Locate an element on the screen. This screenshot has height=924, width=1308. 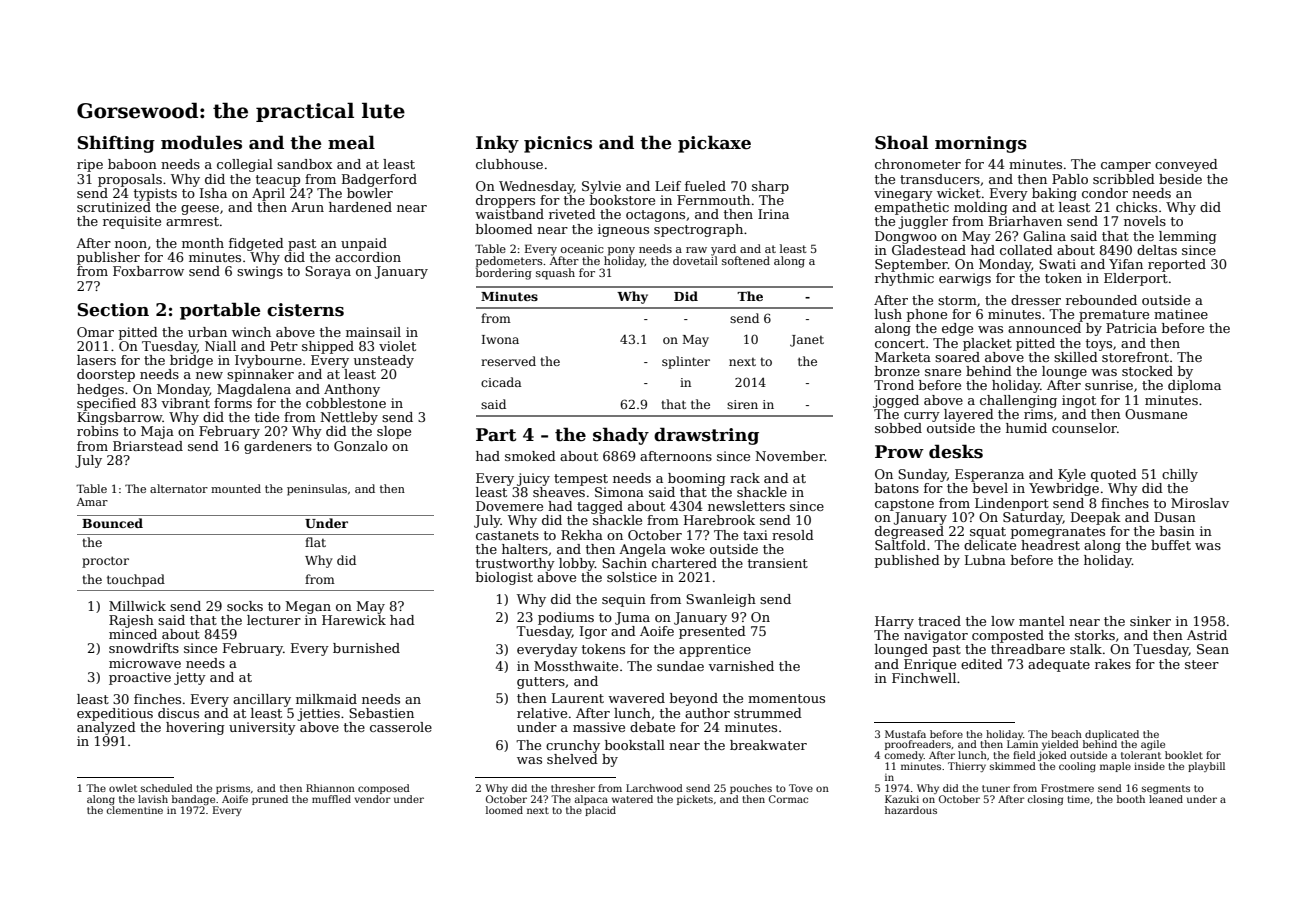
layered is located at coordinates (969, 415).
